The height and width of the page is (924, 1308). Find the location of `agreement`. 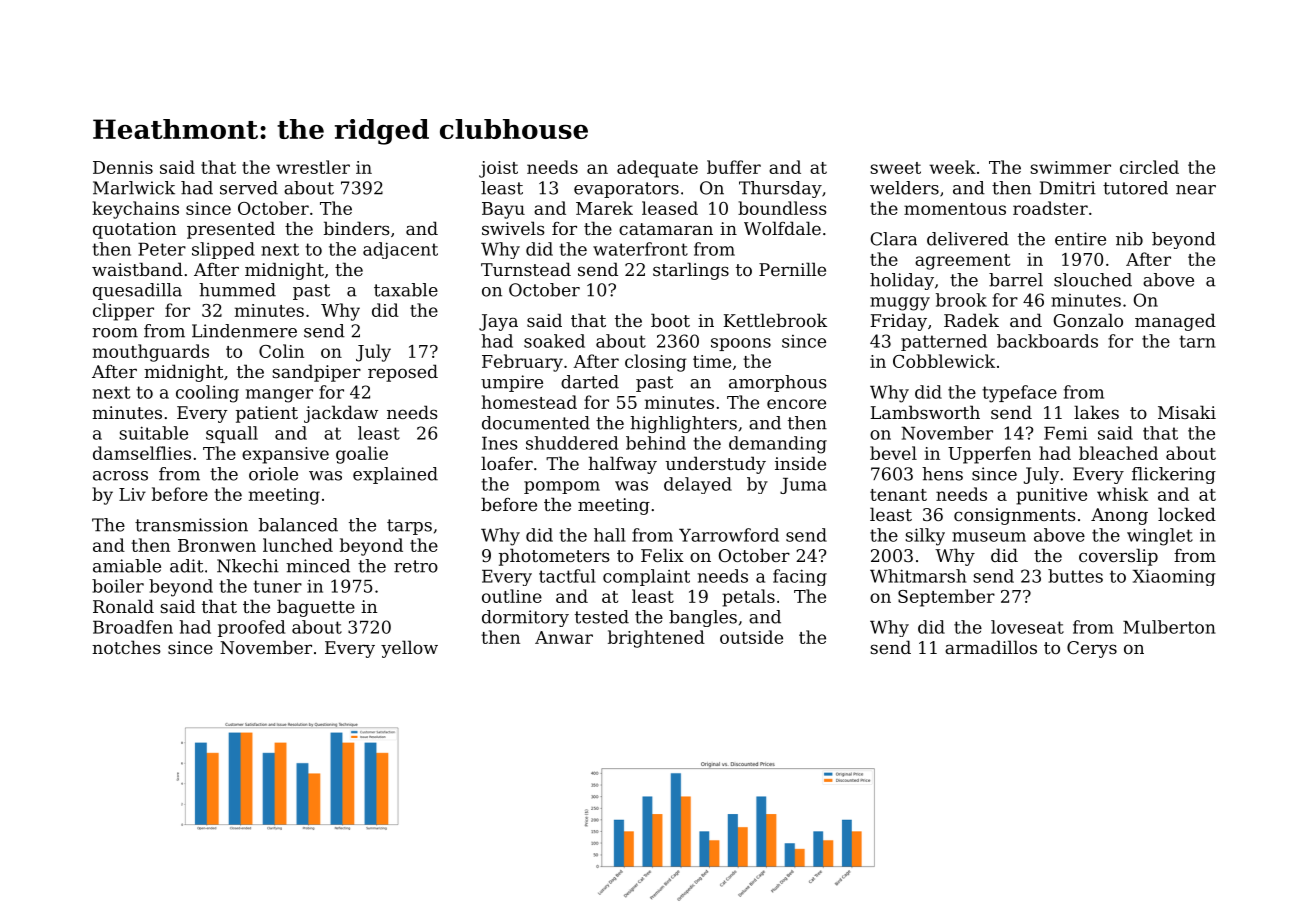

agreement is located at coordinates (962, 262).
